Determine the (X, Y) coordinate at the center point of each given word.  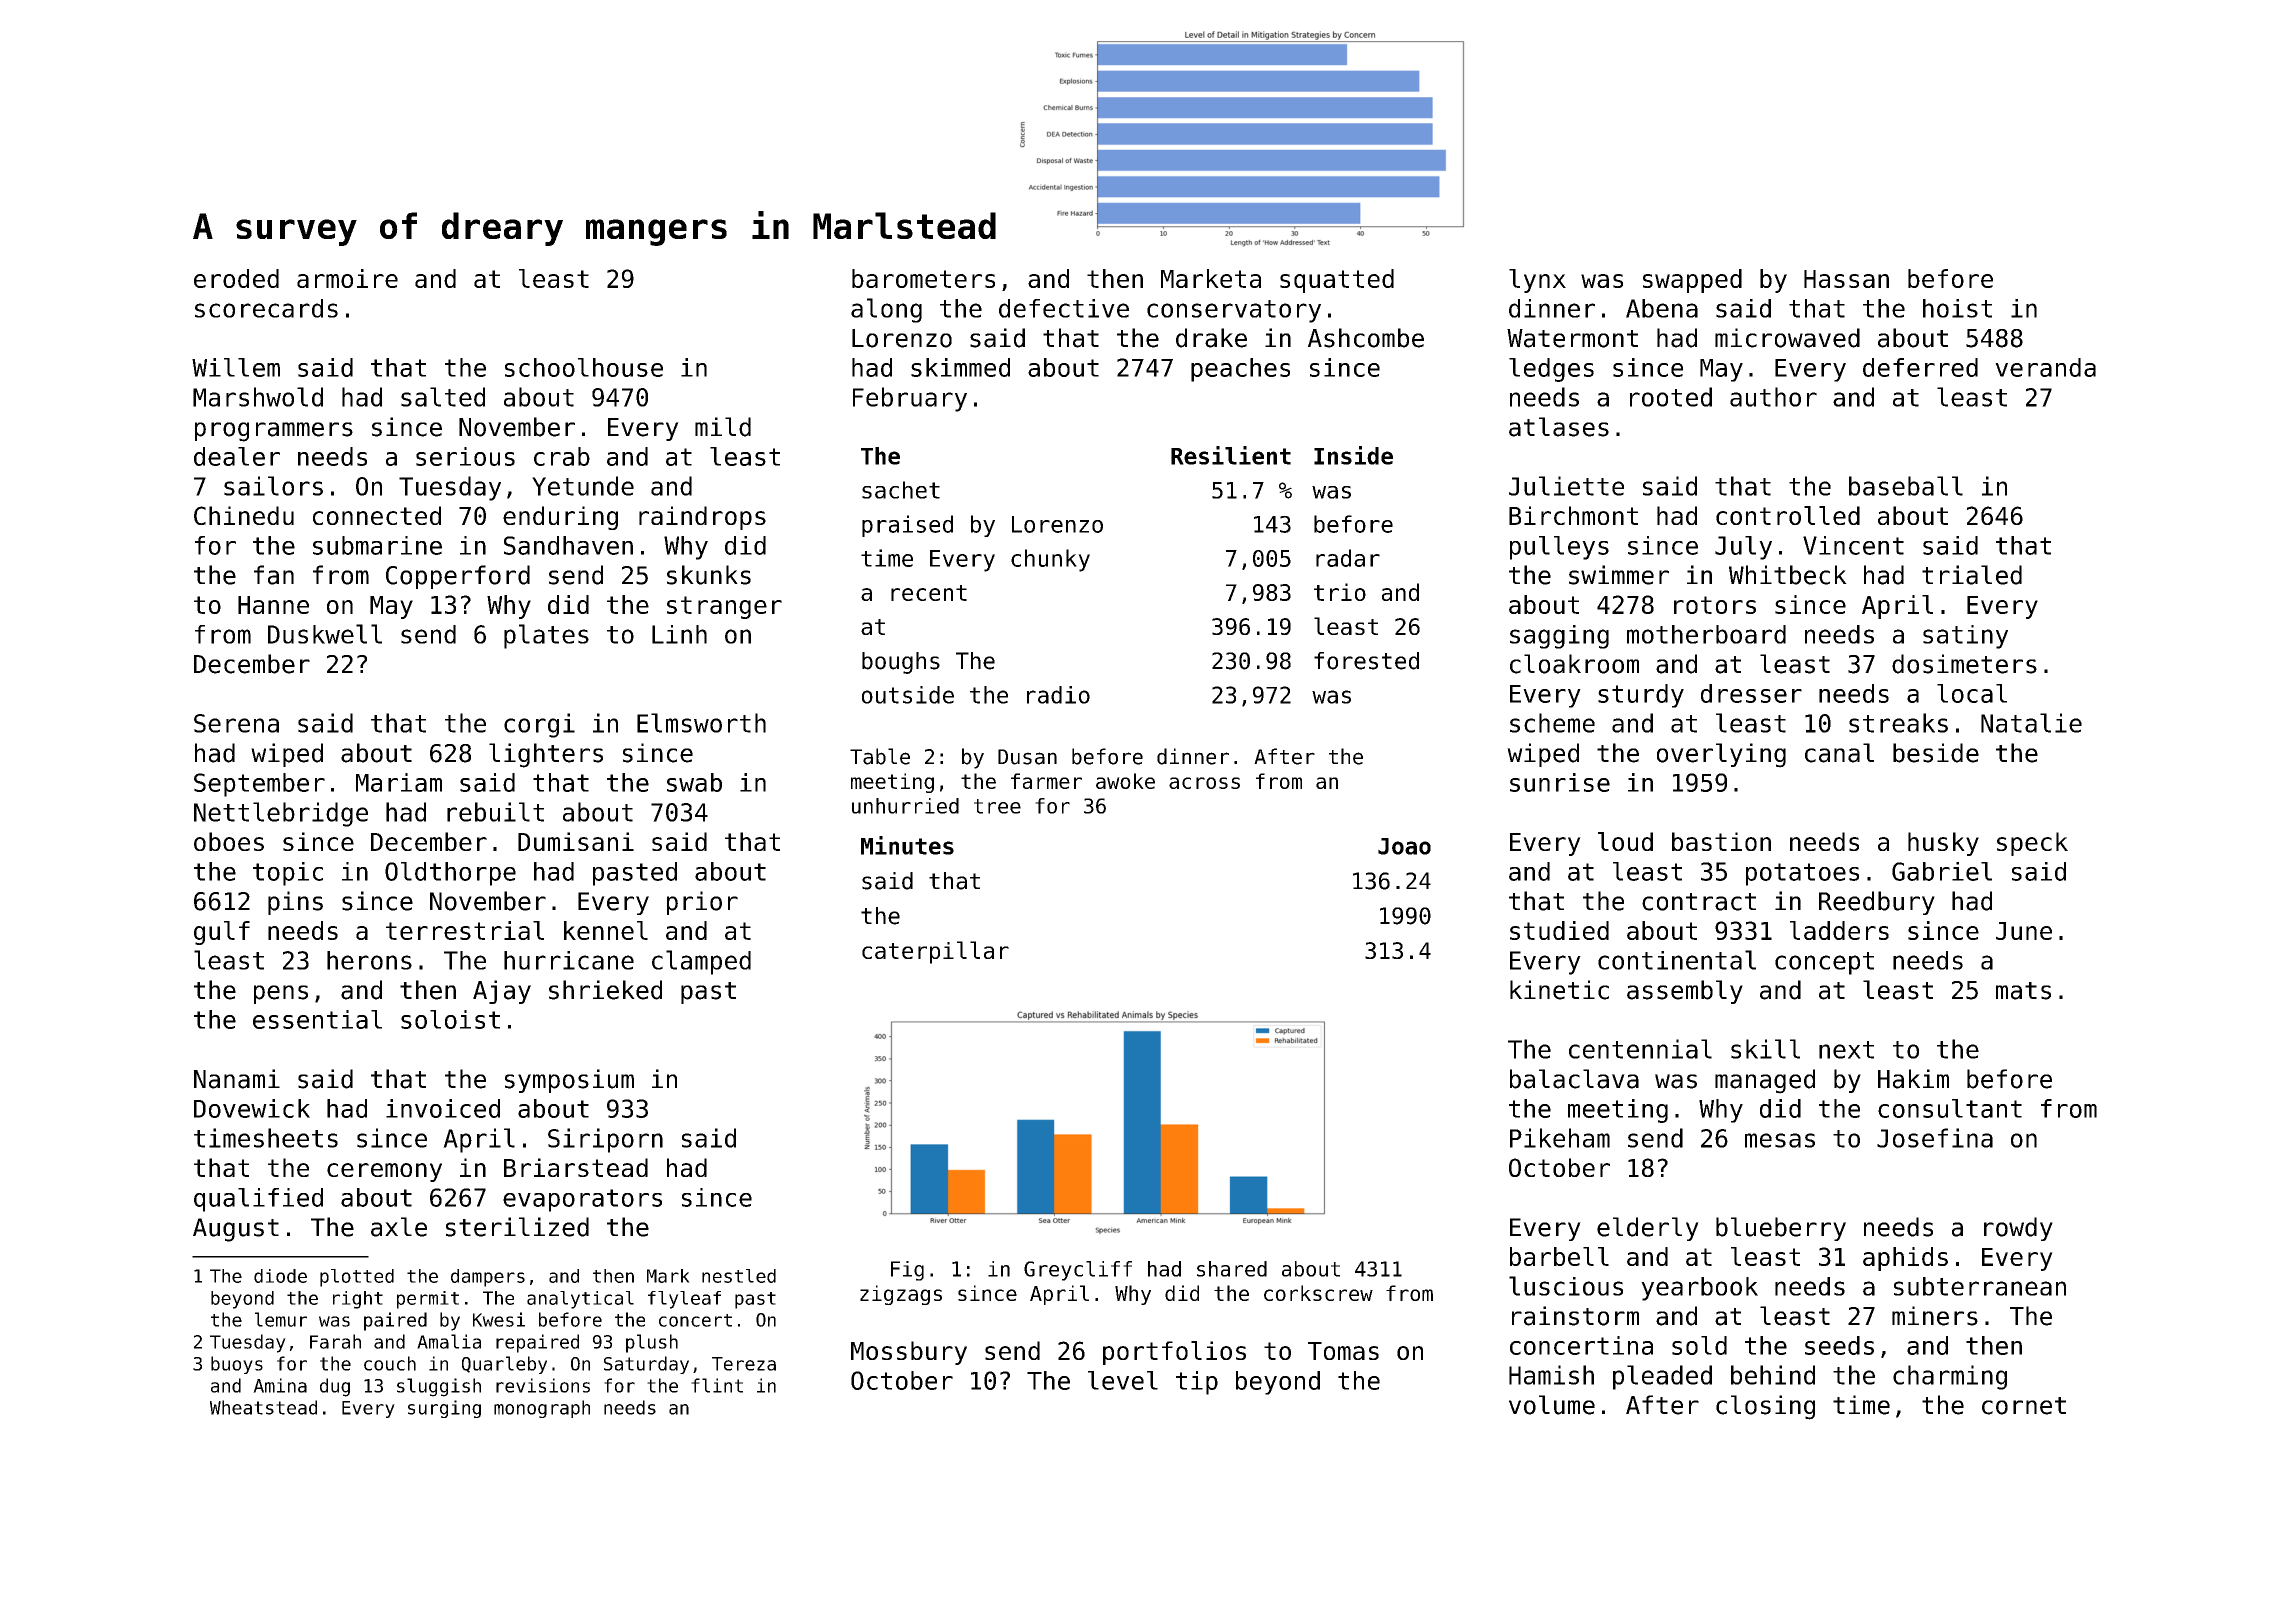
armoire (347, 278)
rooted (1671, 397)
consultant (1950, 1108)
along (886, 310)
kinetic (1559, 990)
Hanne (273, 605)
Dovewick (252, 1108)
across (1204, 783)
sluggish (439, 1387)
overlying (1721, 755)
